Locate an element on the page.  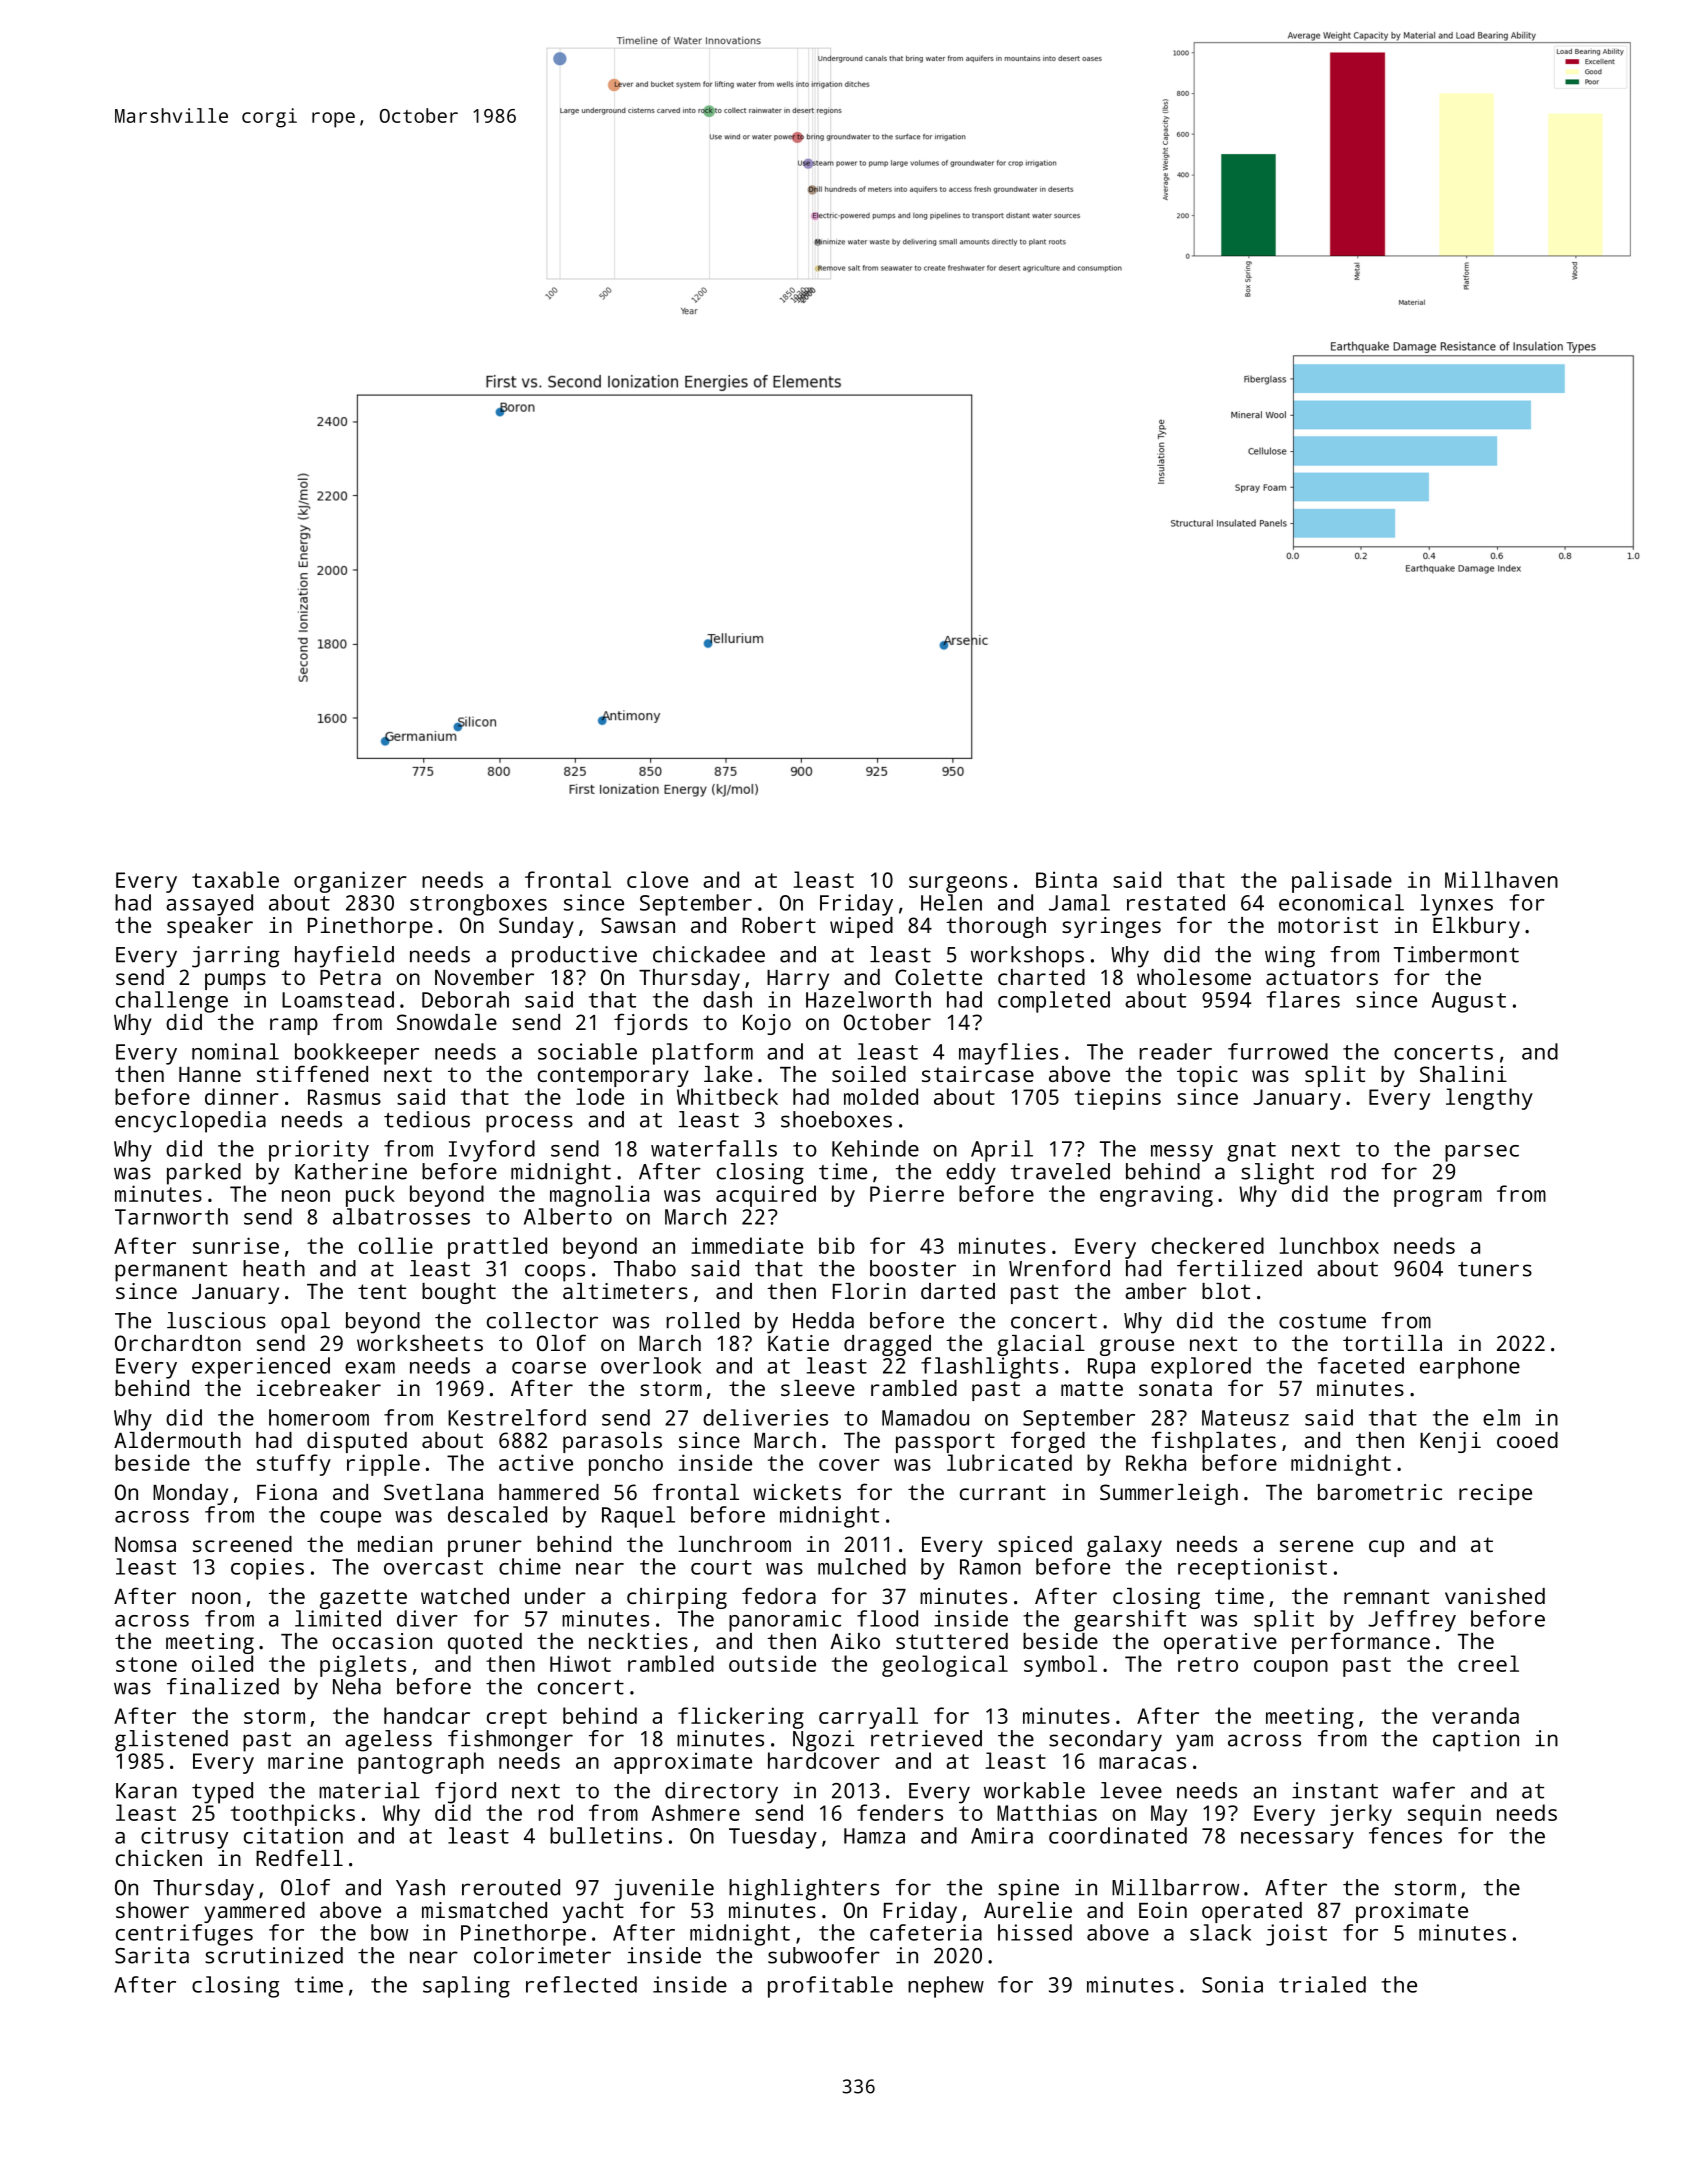
Amira is located at coordinates (1002, 1835).
